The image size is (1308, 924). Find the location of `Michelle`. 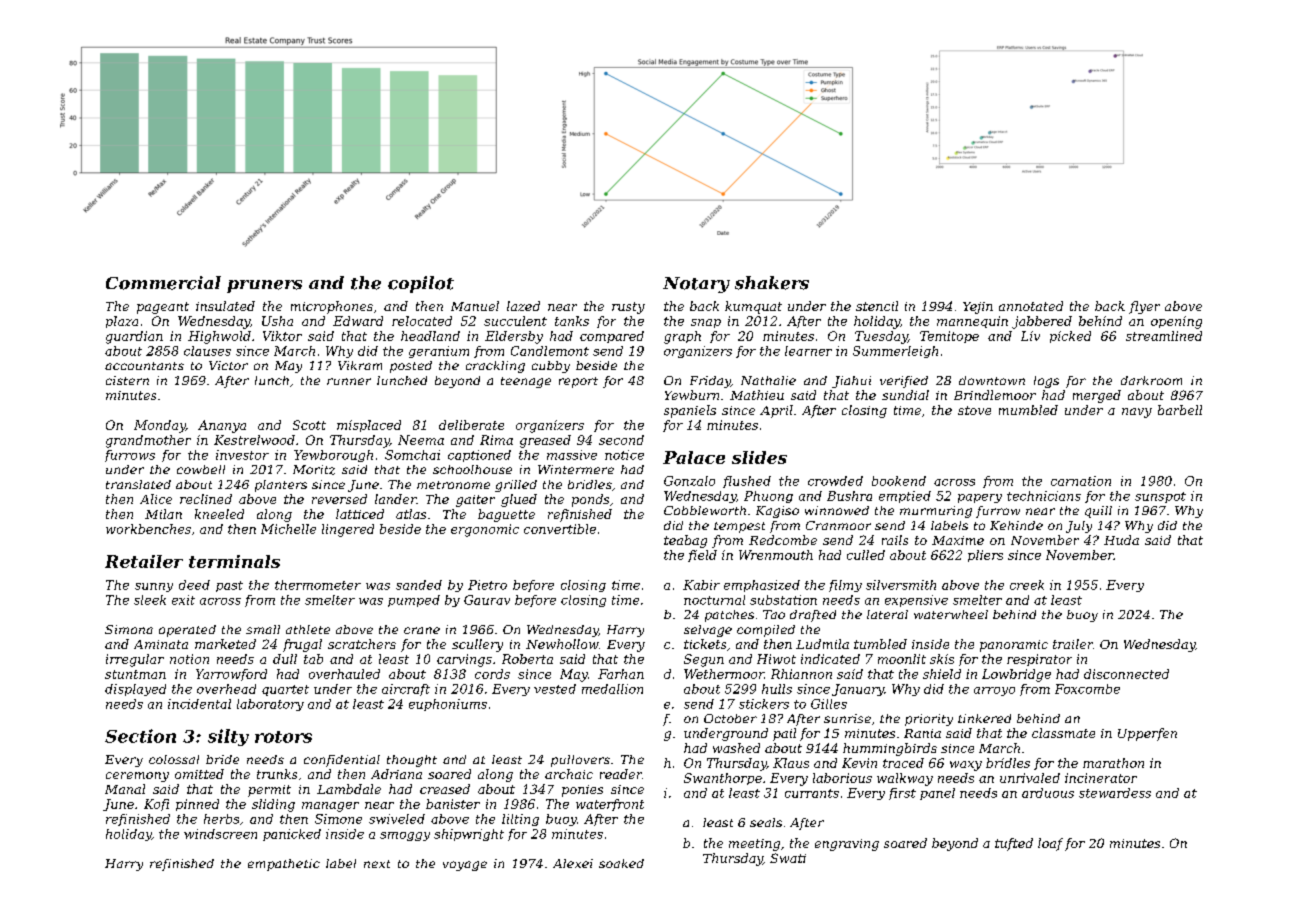

Michelle is located at coordinates (288, 529).
